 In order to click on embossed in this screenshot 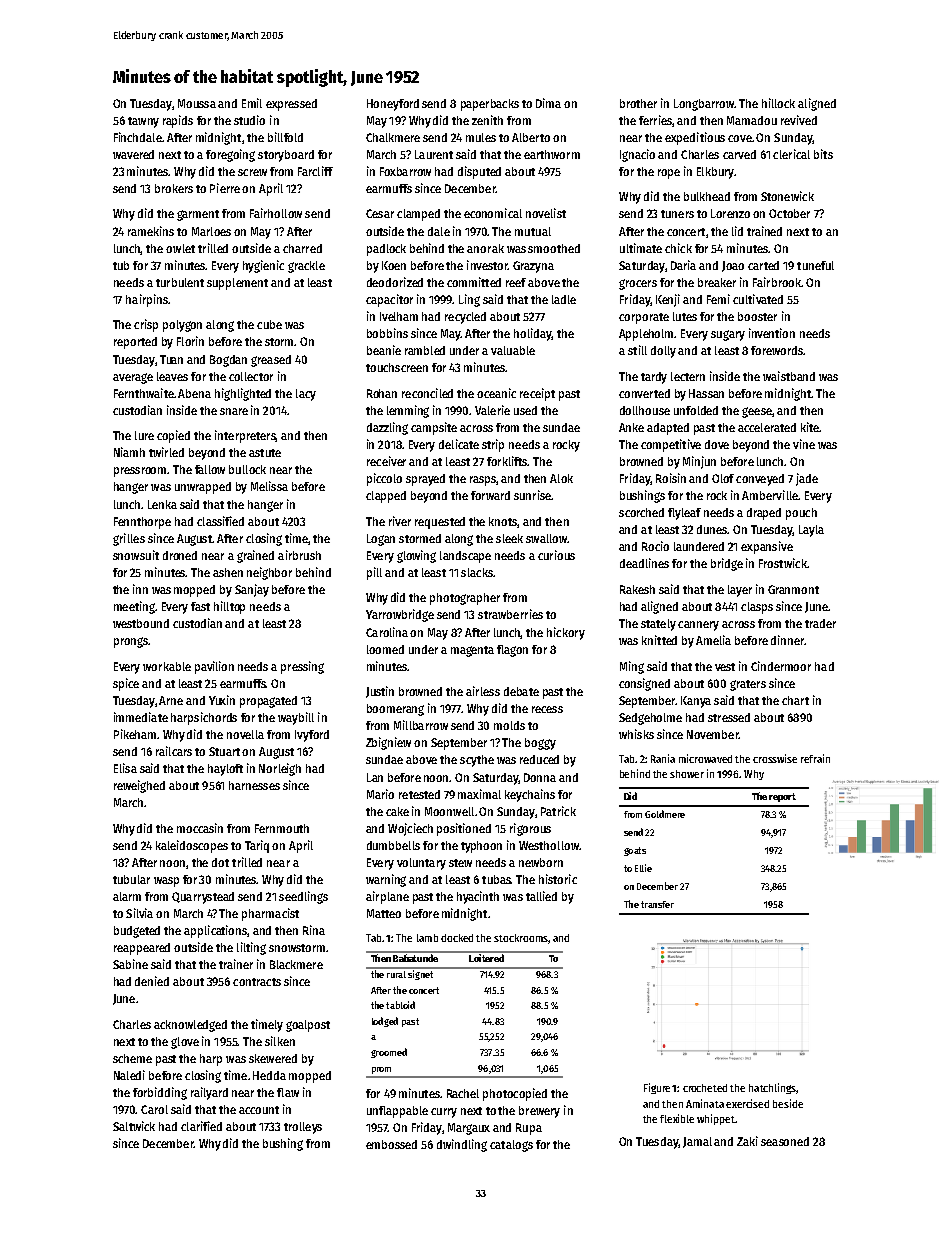, I will do `click(391, 1144)`.
